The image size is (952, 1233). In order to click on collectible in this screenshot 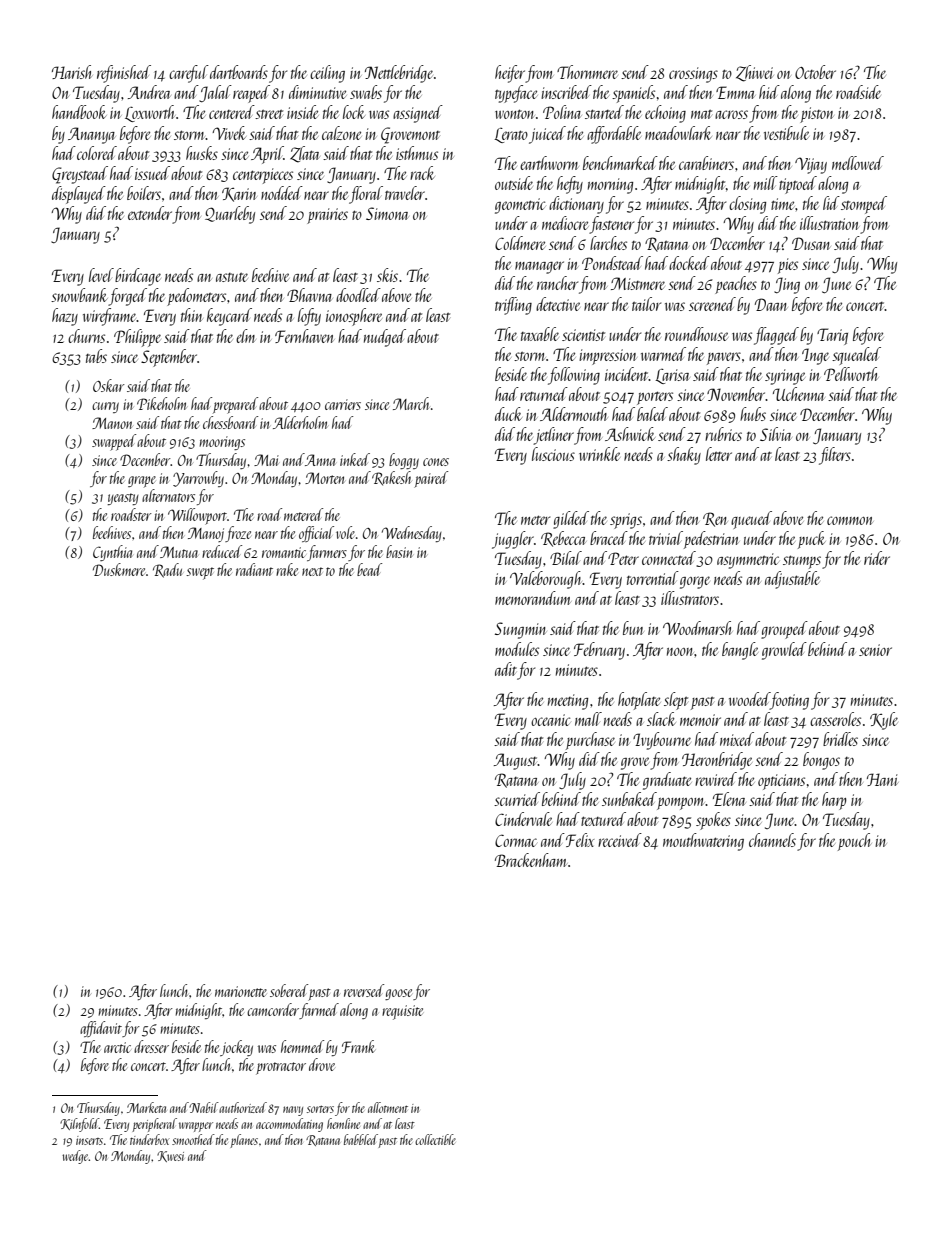, I will do `click(435, 1139)`.
